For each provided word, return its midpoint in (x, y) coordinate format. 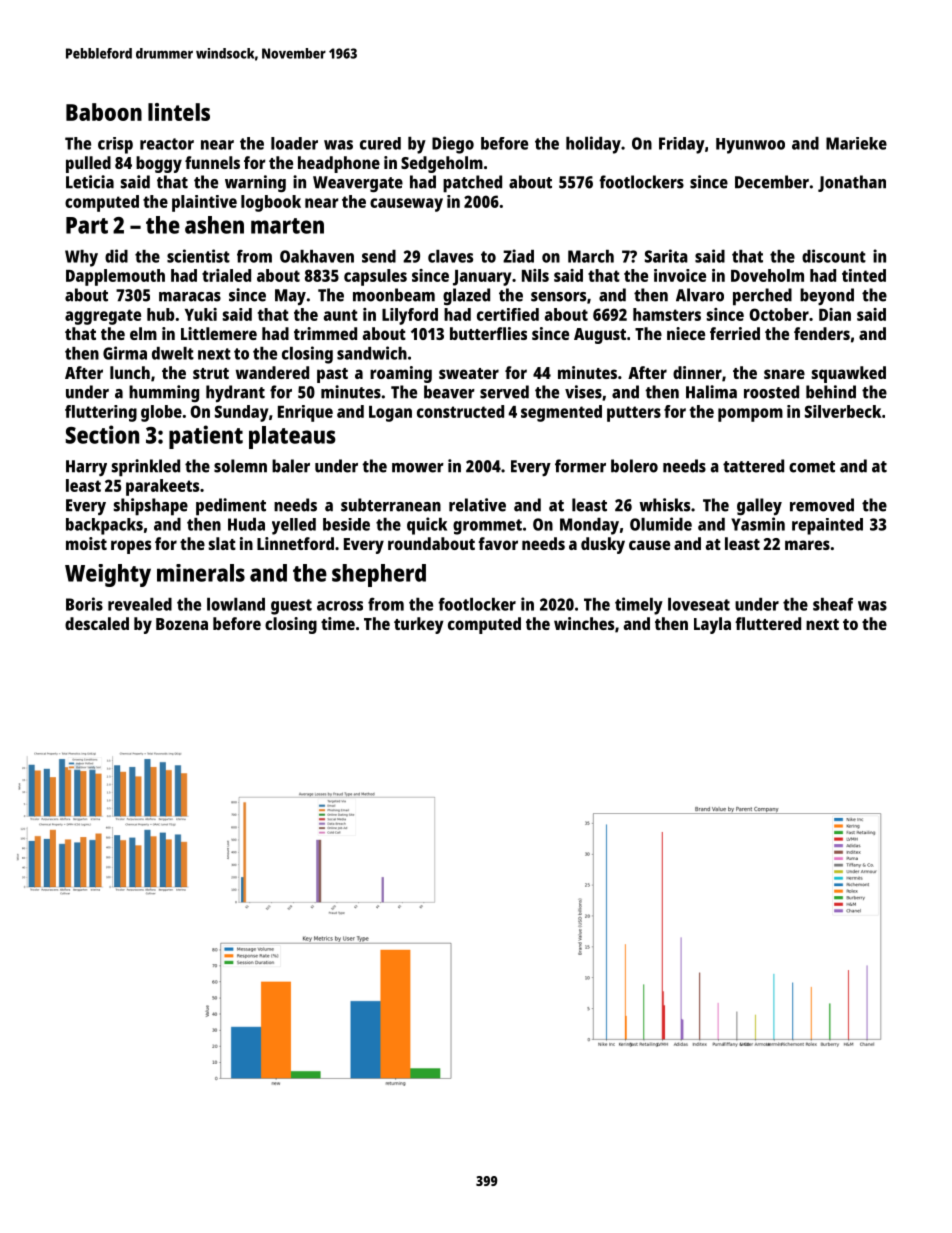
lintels (179, 112)
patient (206, 437)
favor (498, 543)
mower (418, 468)
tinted (864, 275)
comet (812, 467)
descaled (97, 623)
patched (472, 184)
